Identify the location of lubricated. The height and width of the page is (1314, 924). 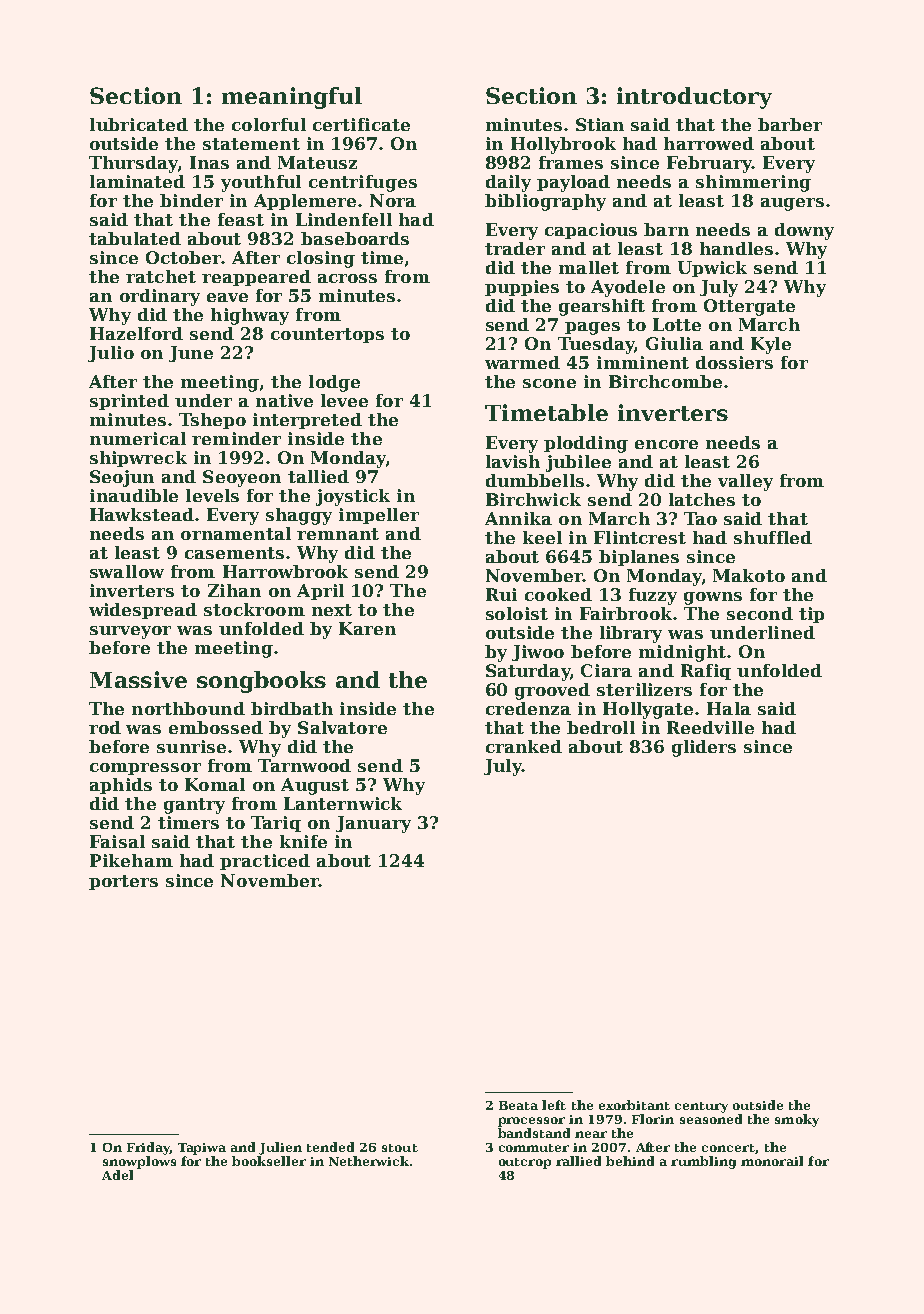
(139, 124).
